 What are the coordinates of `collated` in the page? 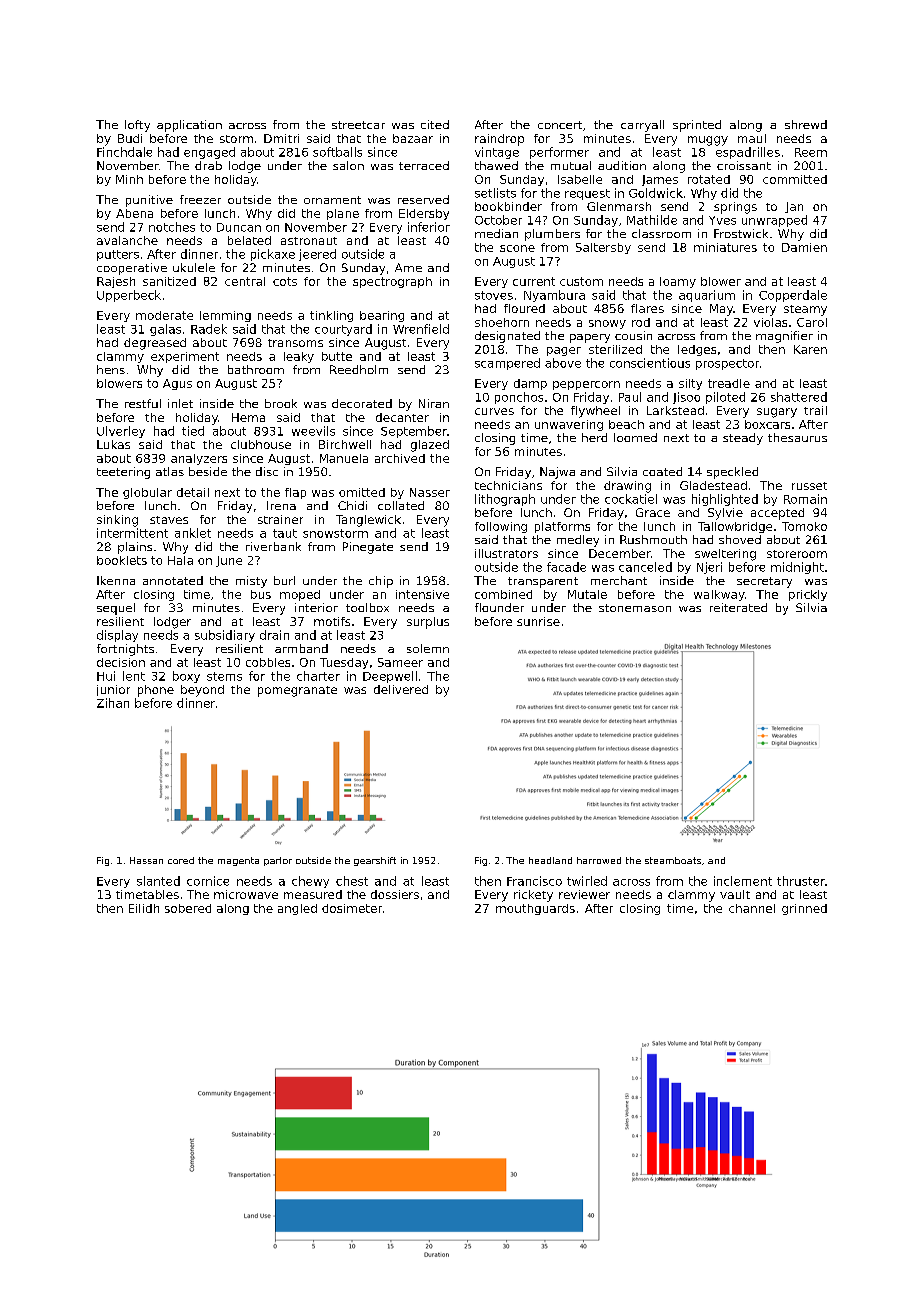 It's located at (401, 505).
